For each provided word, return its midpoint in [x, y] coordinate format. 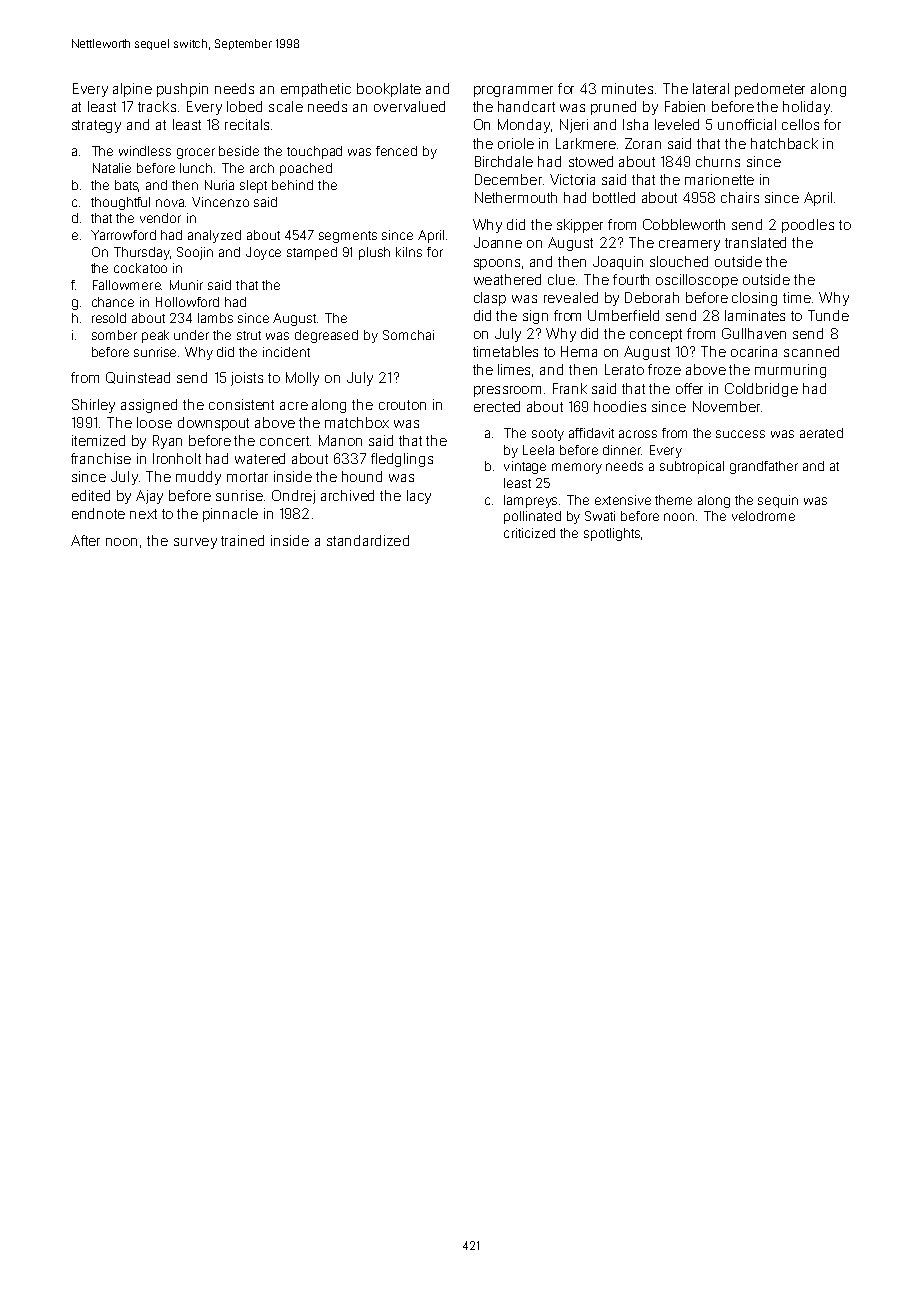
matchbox [357, 422]
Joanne [498, 242]
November [726, 406]
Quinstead [138, 378]
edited [91, 495]
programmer [513, 91]
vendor [160, 218]
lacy [419, 497]
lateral [711, 88]
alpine [132, 90]
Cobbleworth [684, 224]
